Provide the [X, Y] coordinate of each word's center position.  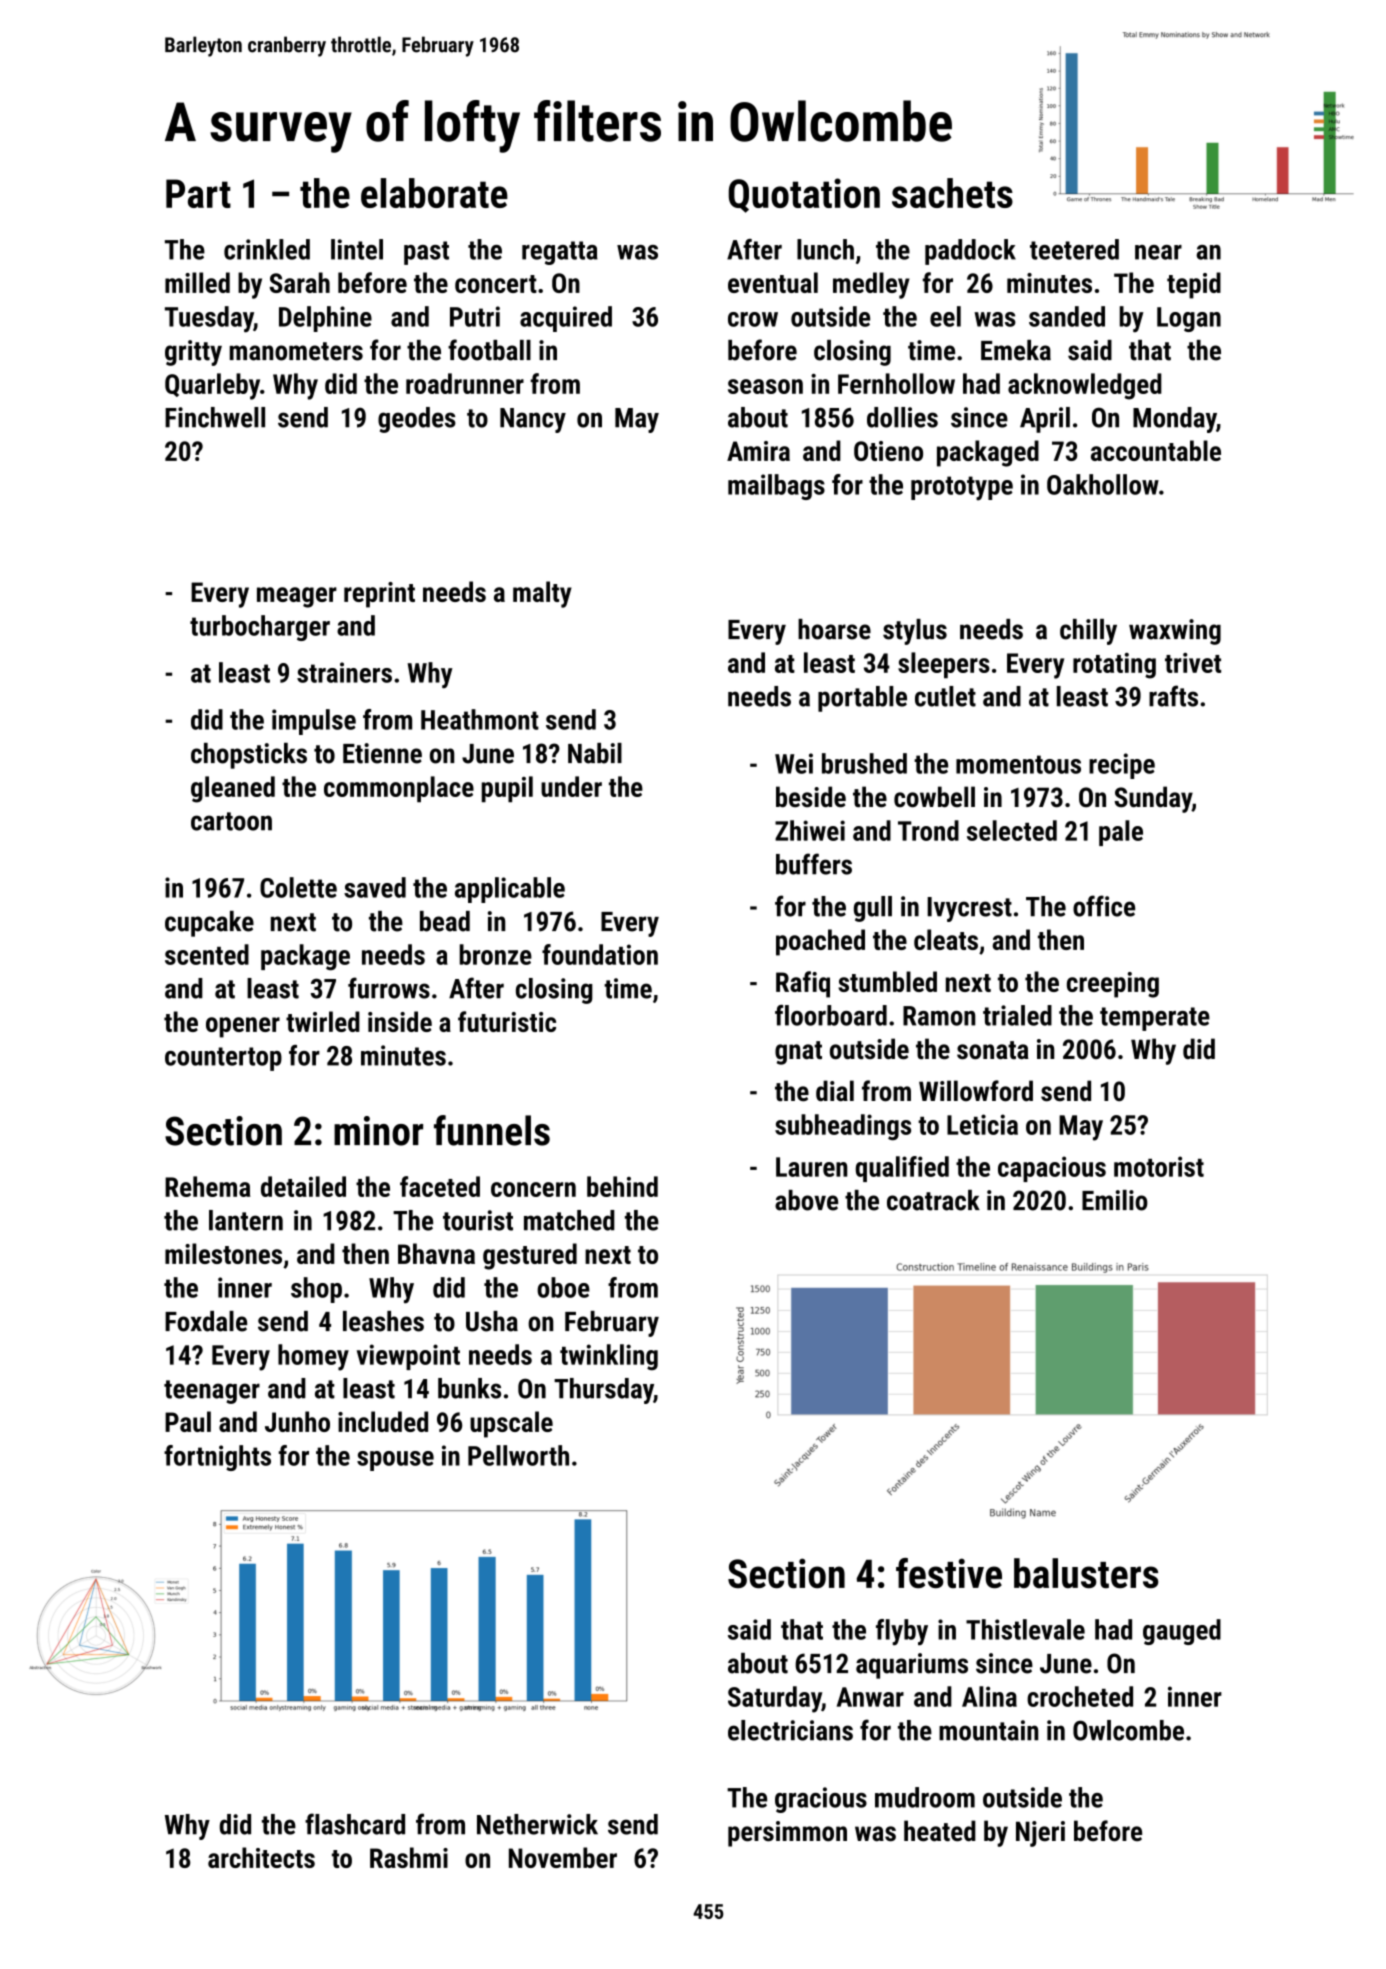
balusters [1086, 1573]
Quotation [804, 195]
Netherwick [537, 1824]
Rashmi [409, 1857]
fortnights [217, 1458]
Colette [298, 887]
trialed [1017, 1015]
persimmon [787, 1834]
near [1158, 252]
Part [198, 193]
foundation [600, 954]
